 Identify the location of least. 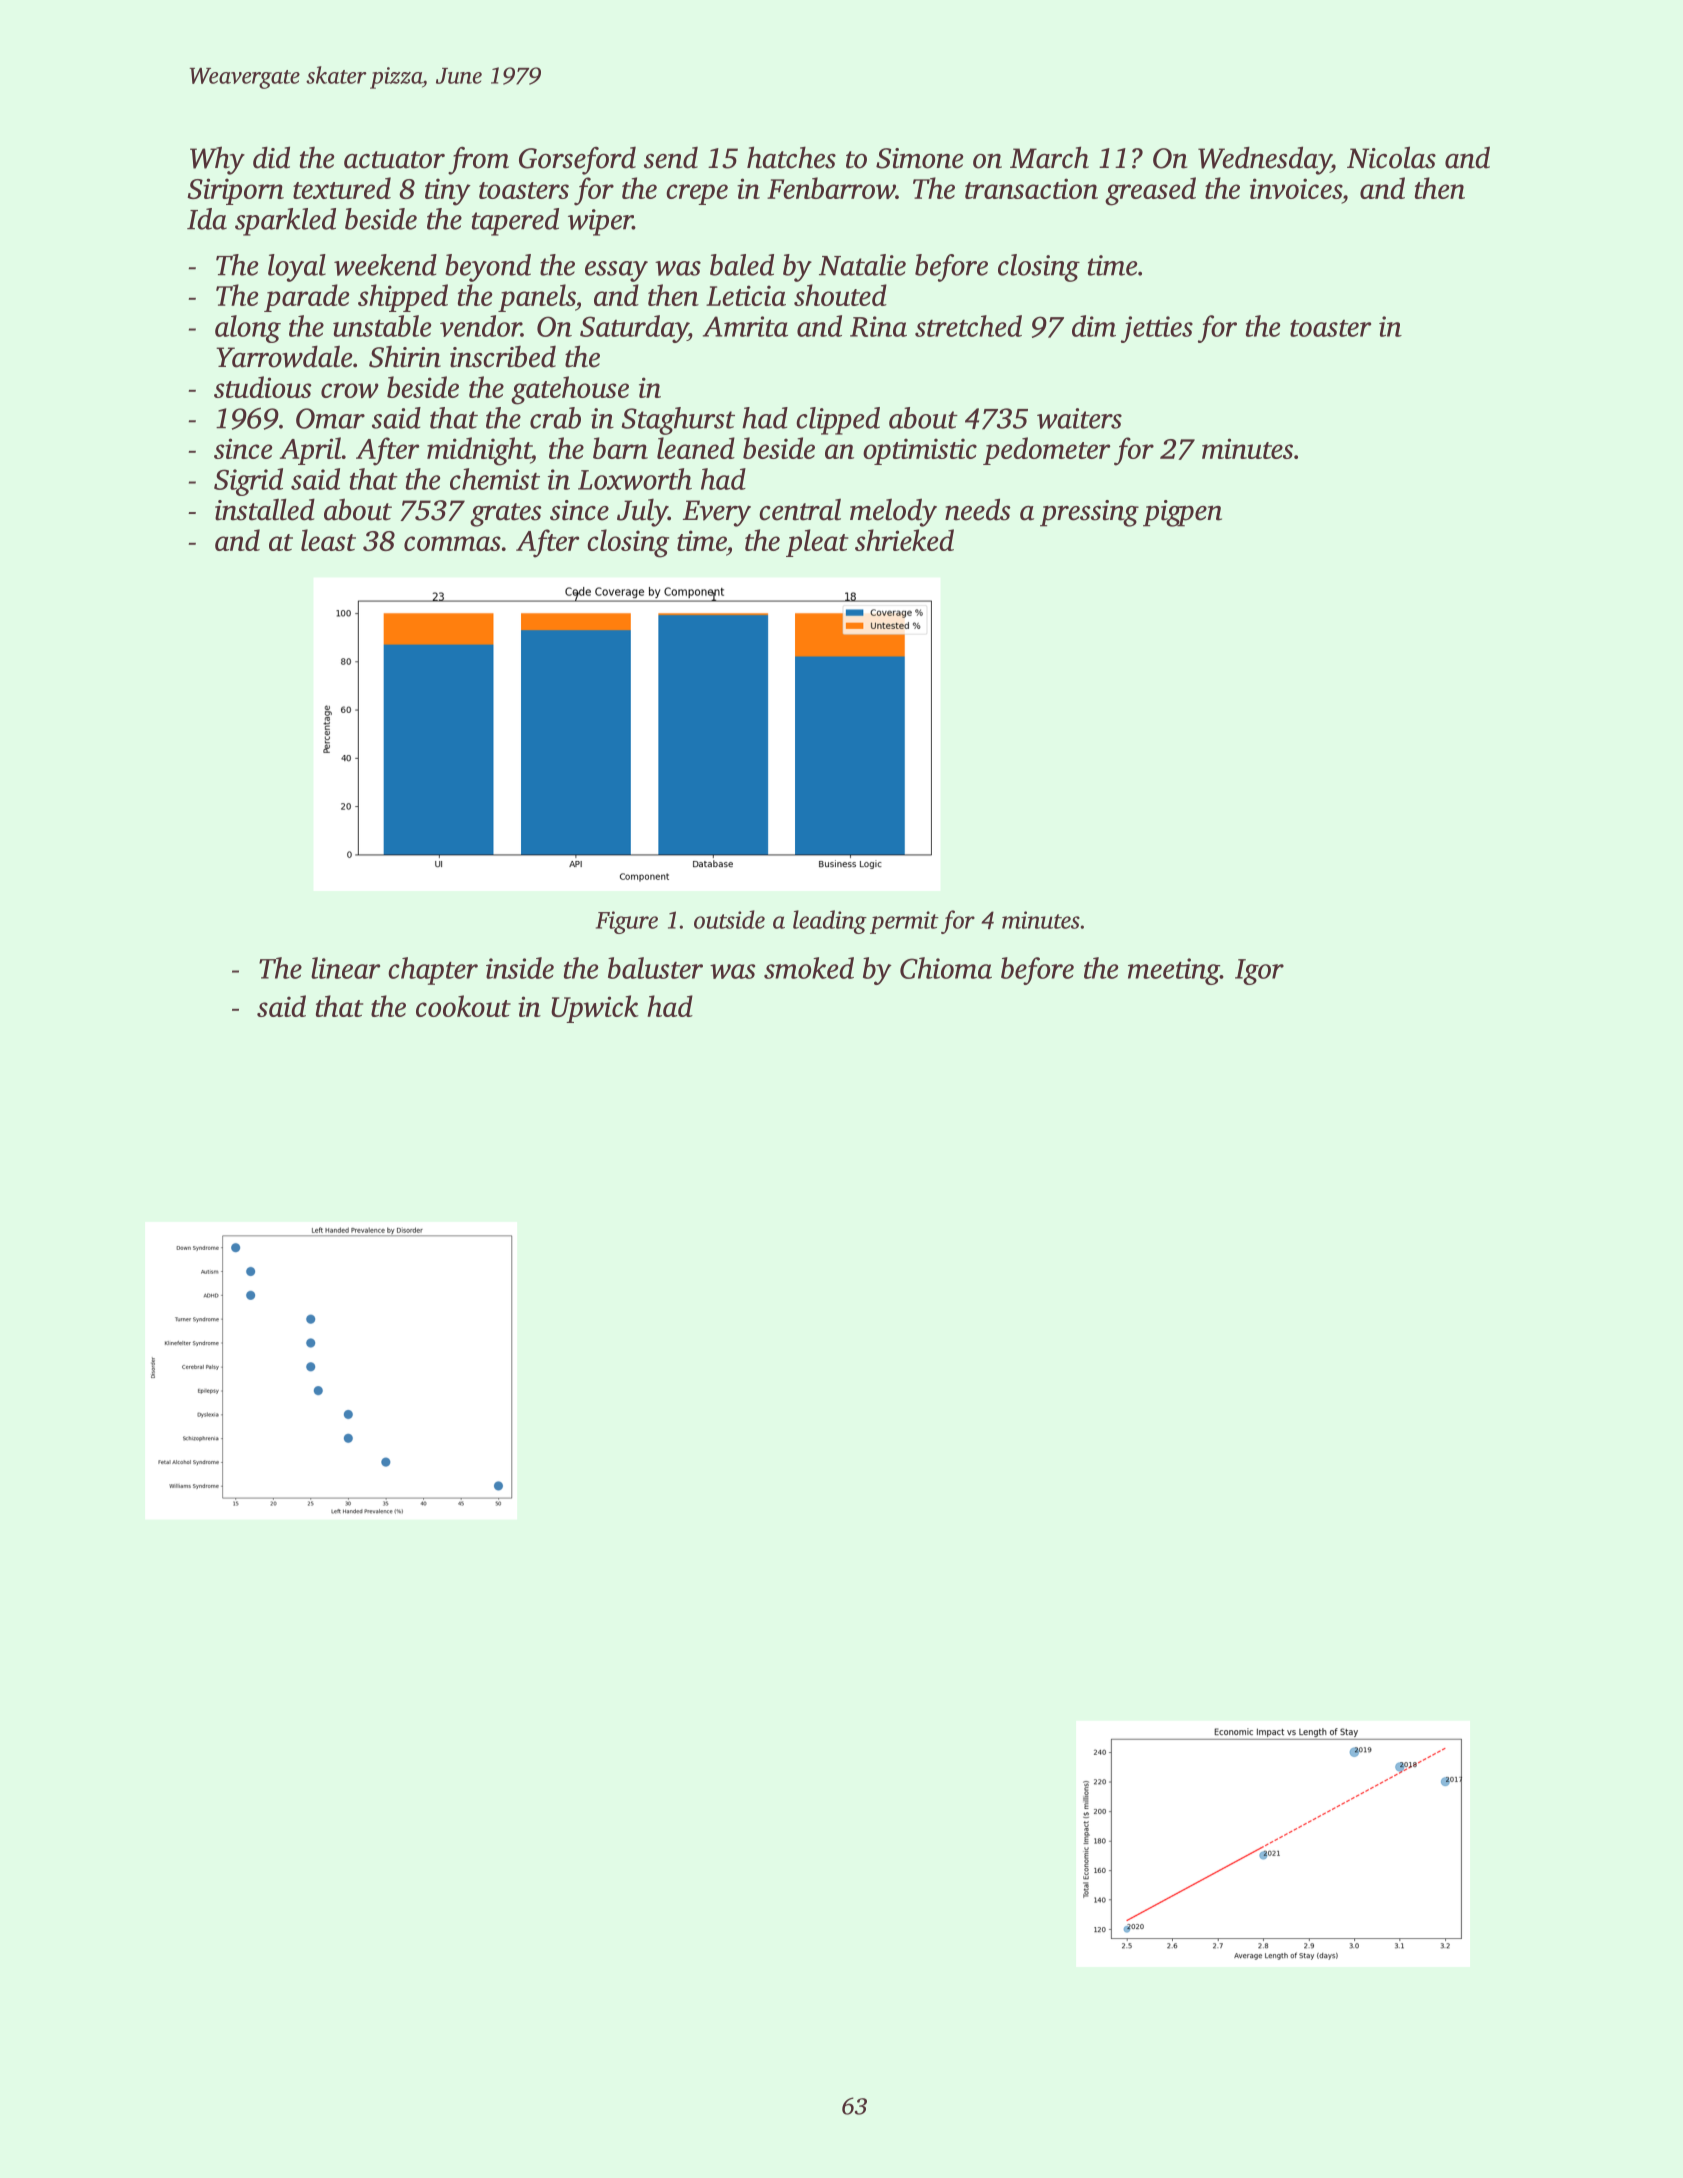
(328, 540).
